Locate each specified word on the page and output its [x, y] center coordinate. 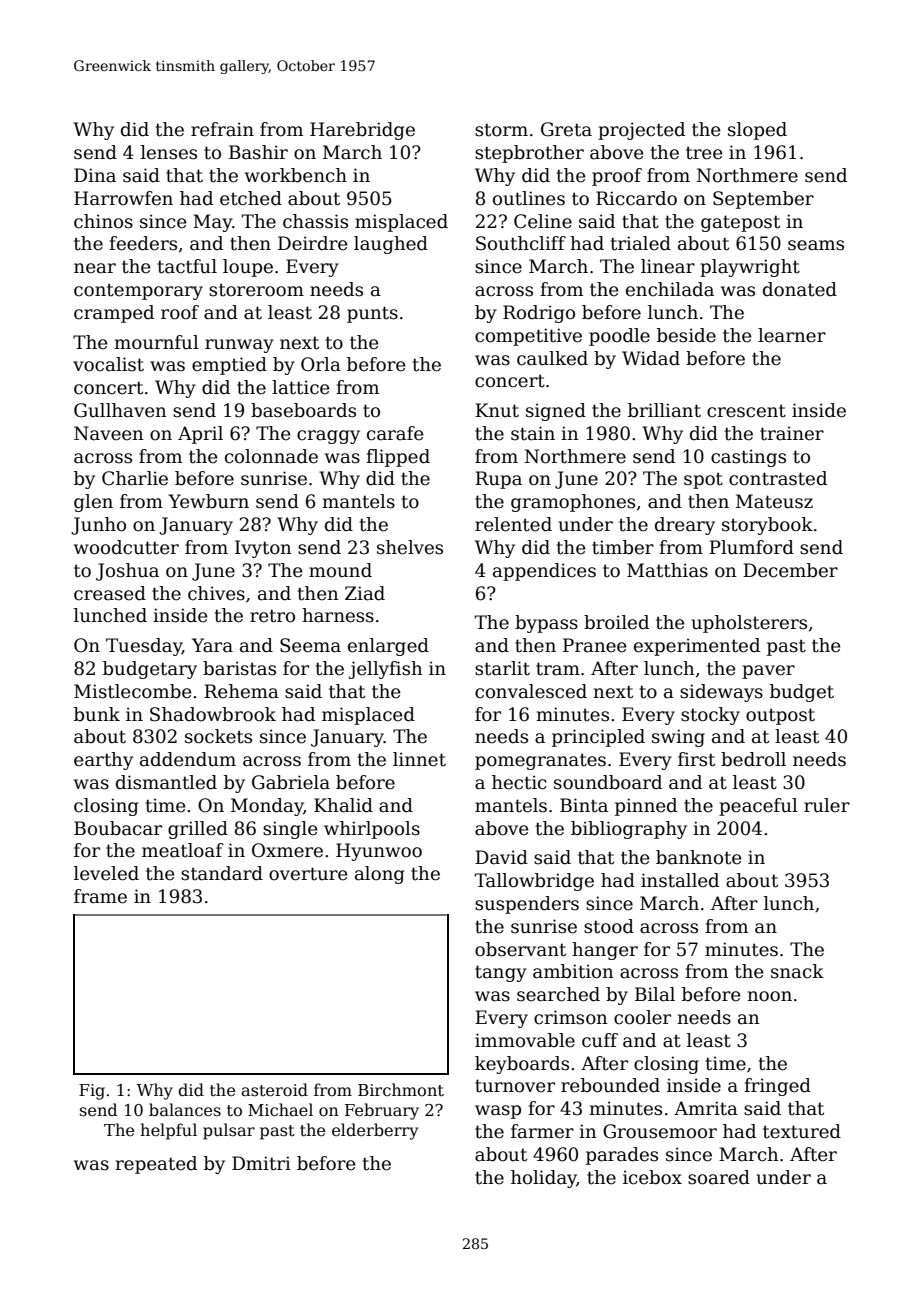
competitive [528, 337]
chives [216, 593]
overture [308, 874]
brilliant [664, 410]
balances [185, 1110]
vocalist [108, 364]
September [763, 200]
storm [501, 130]
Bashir [258, 152]
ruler [827, 805]
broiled [616, 622]
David [501, 857]
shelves [410, 547]
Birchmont [401, 1090]
